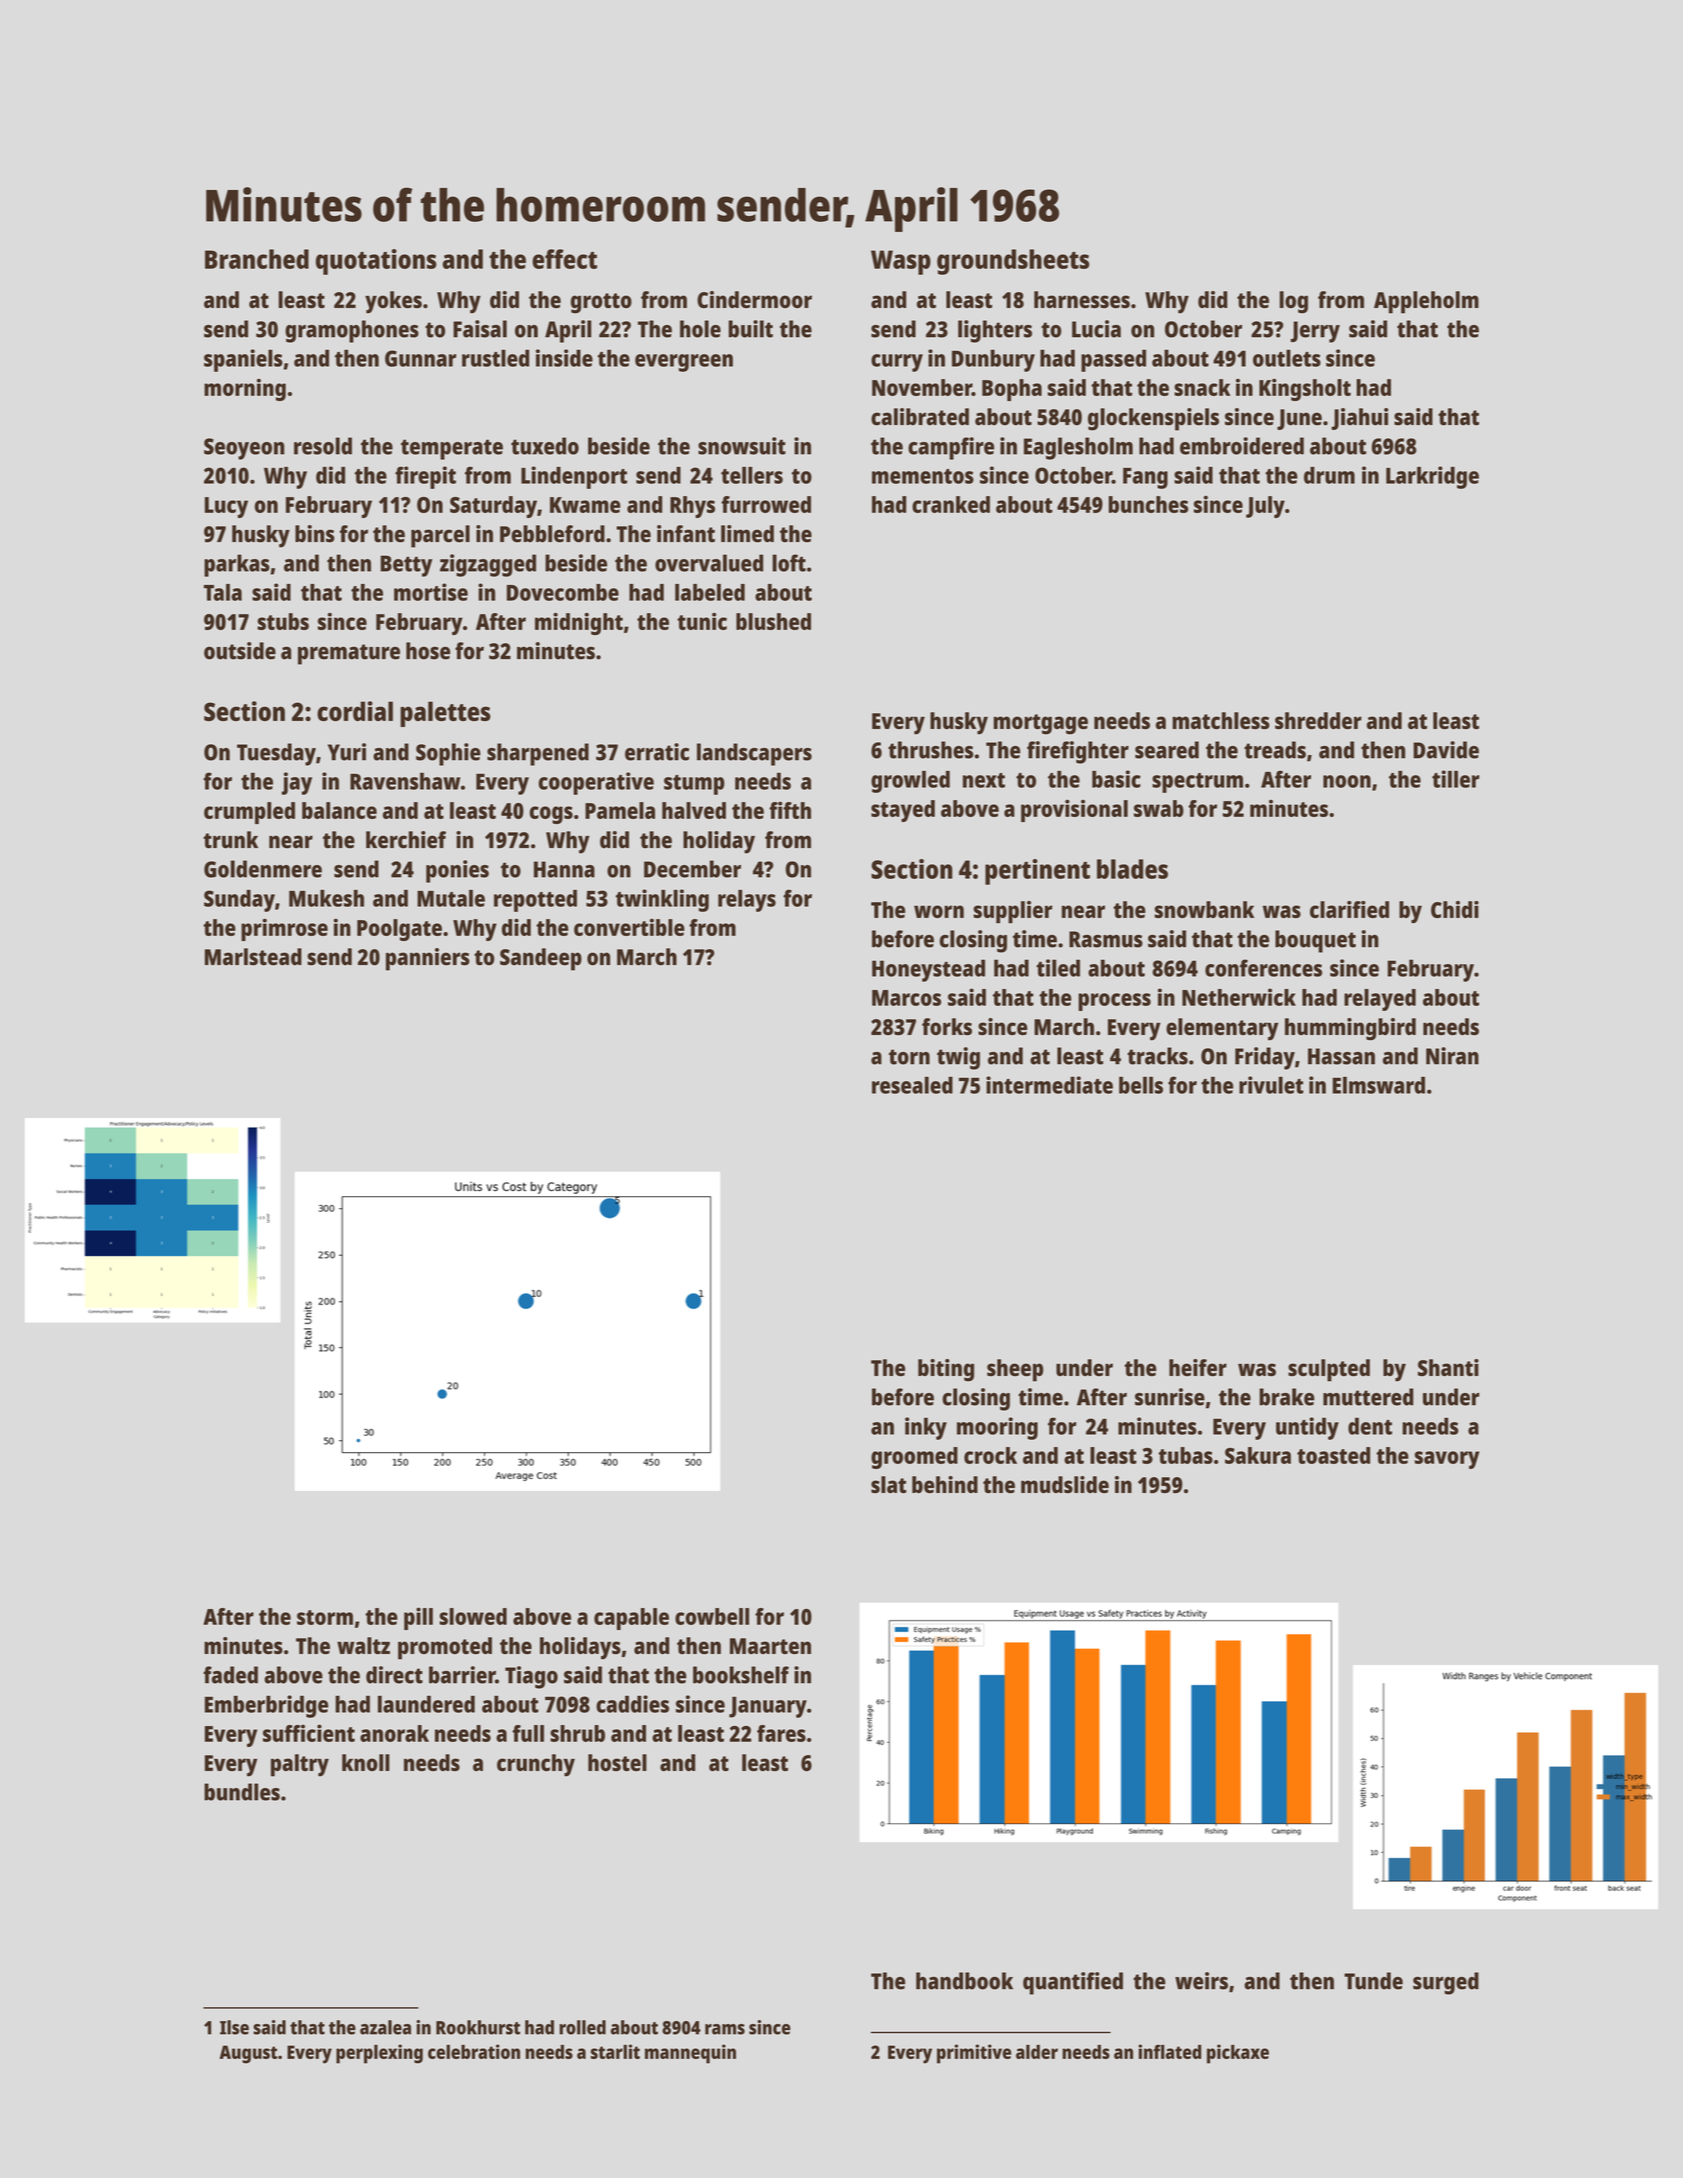 The width and height of the image is (1683, 2178). Describe the element at coordinates (1065, 1484) in the image. I see `mudslide` at that location.
